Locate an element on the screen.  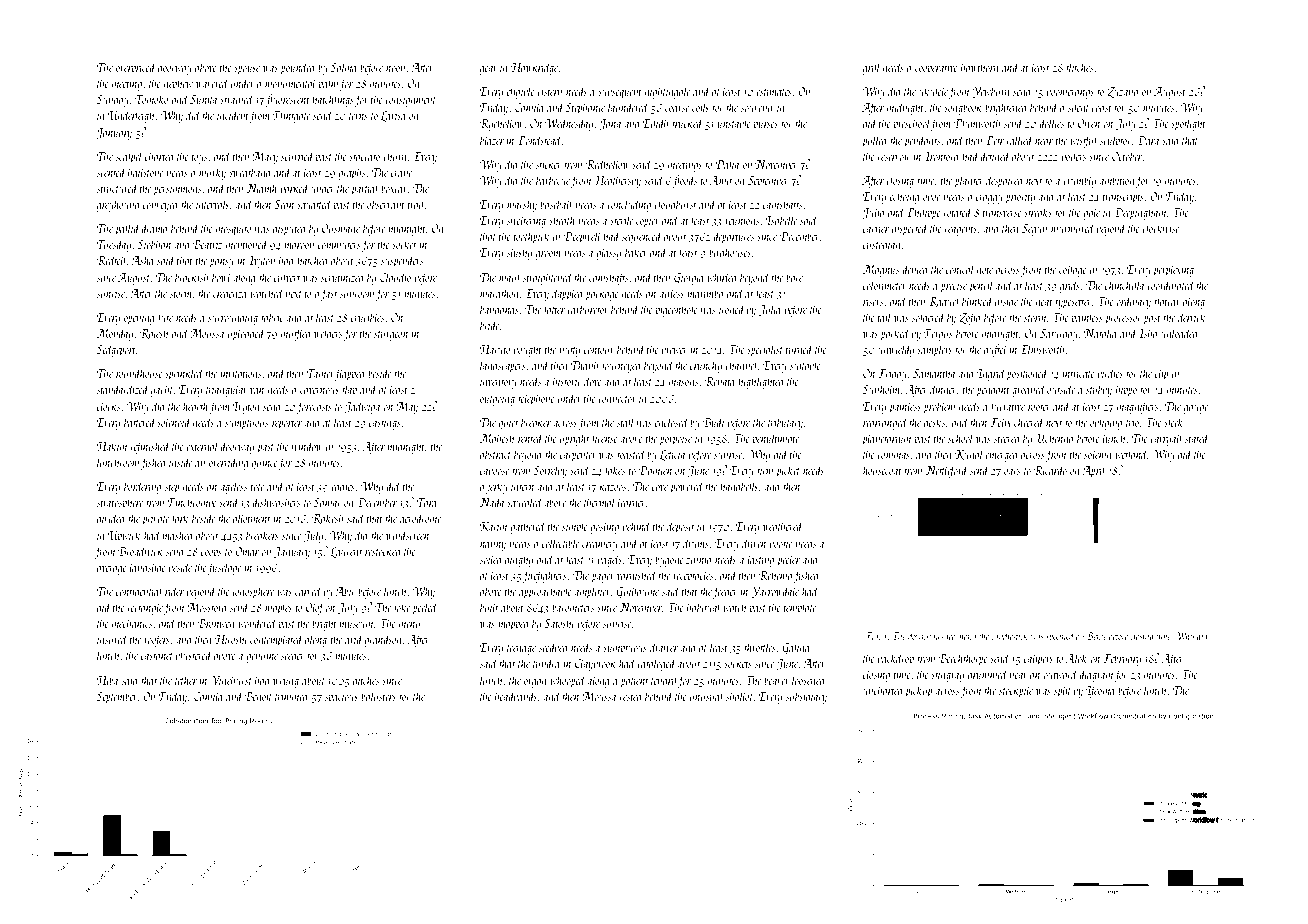
crumbly is located at coordinates (1079, 181).
